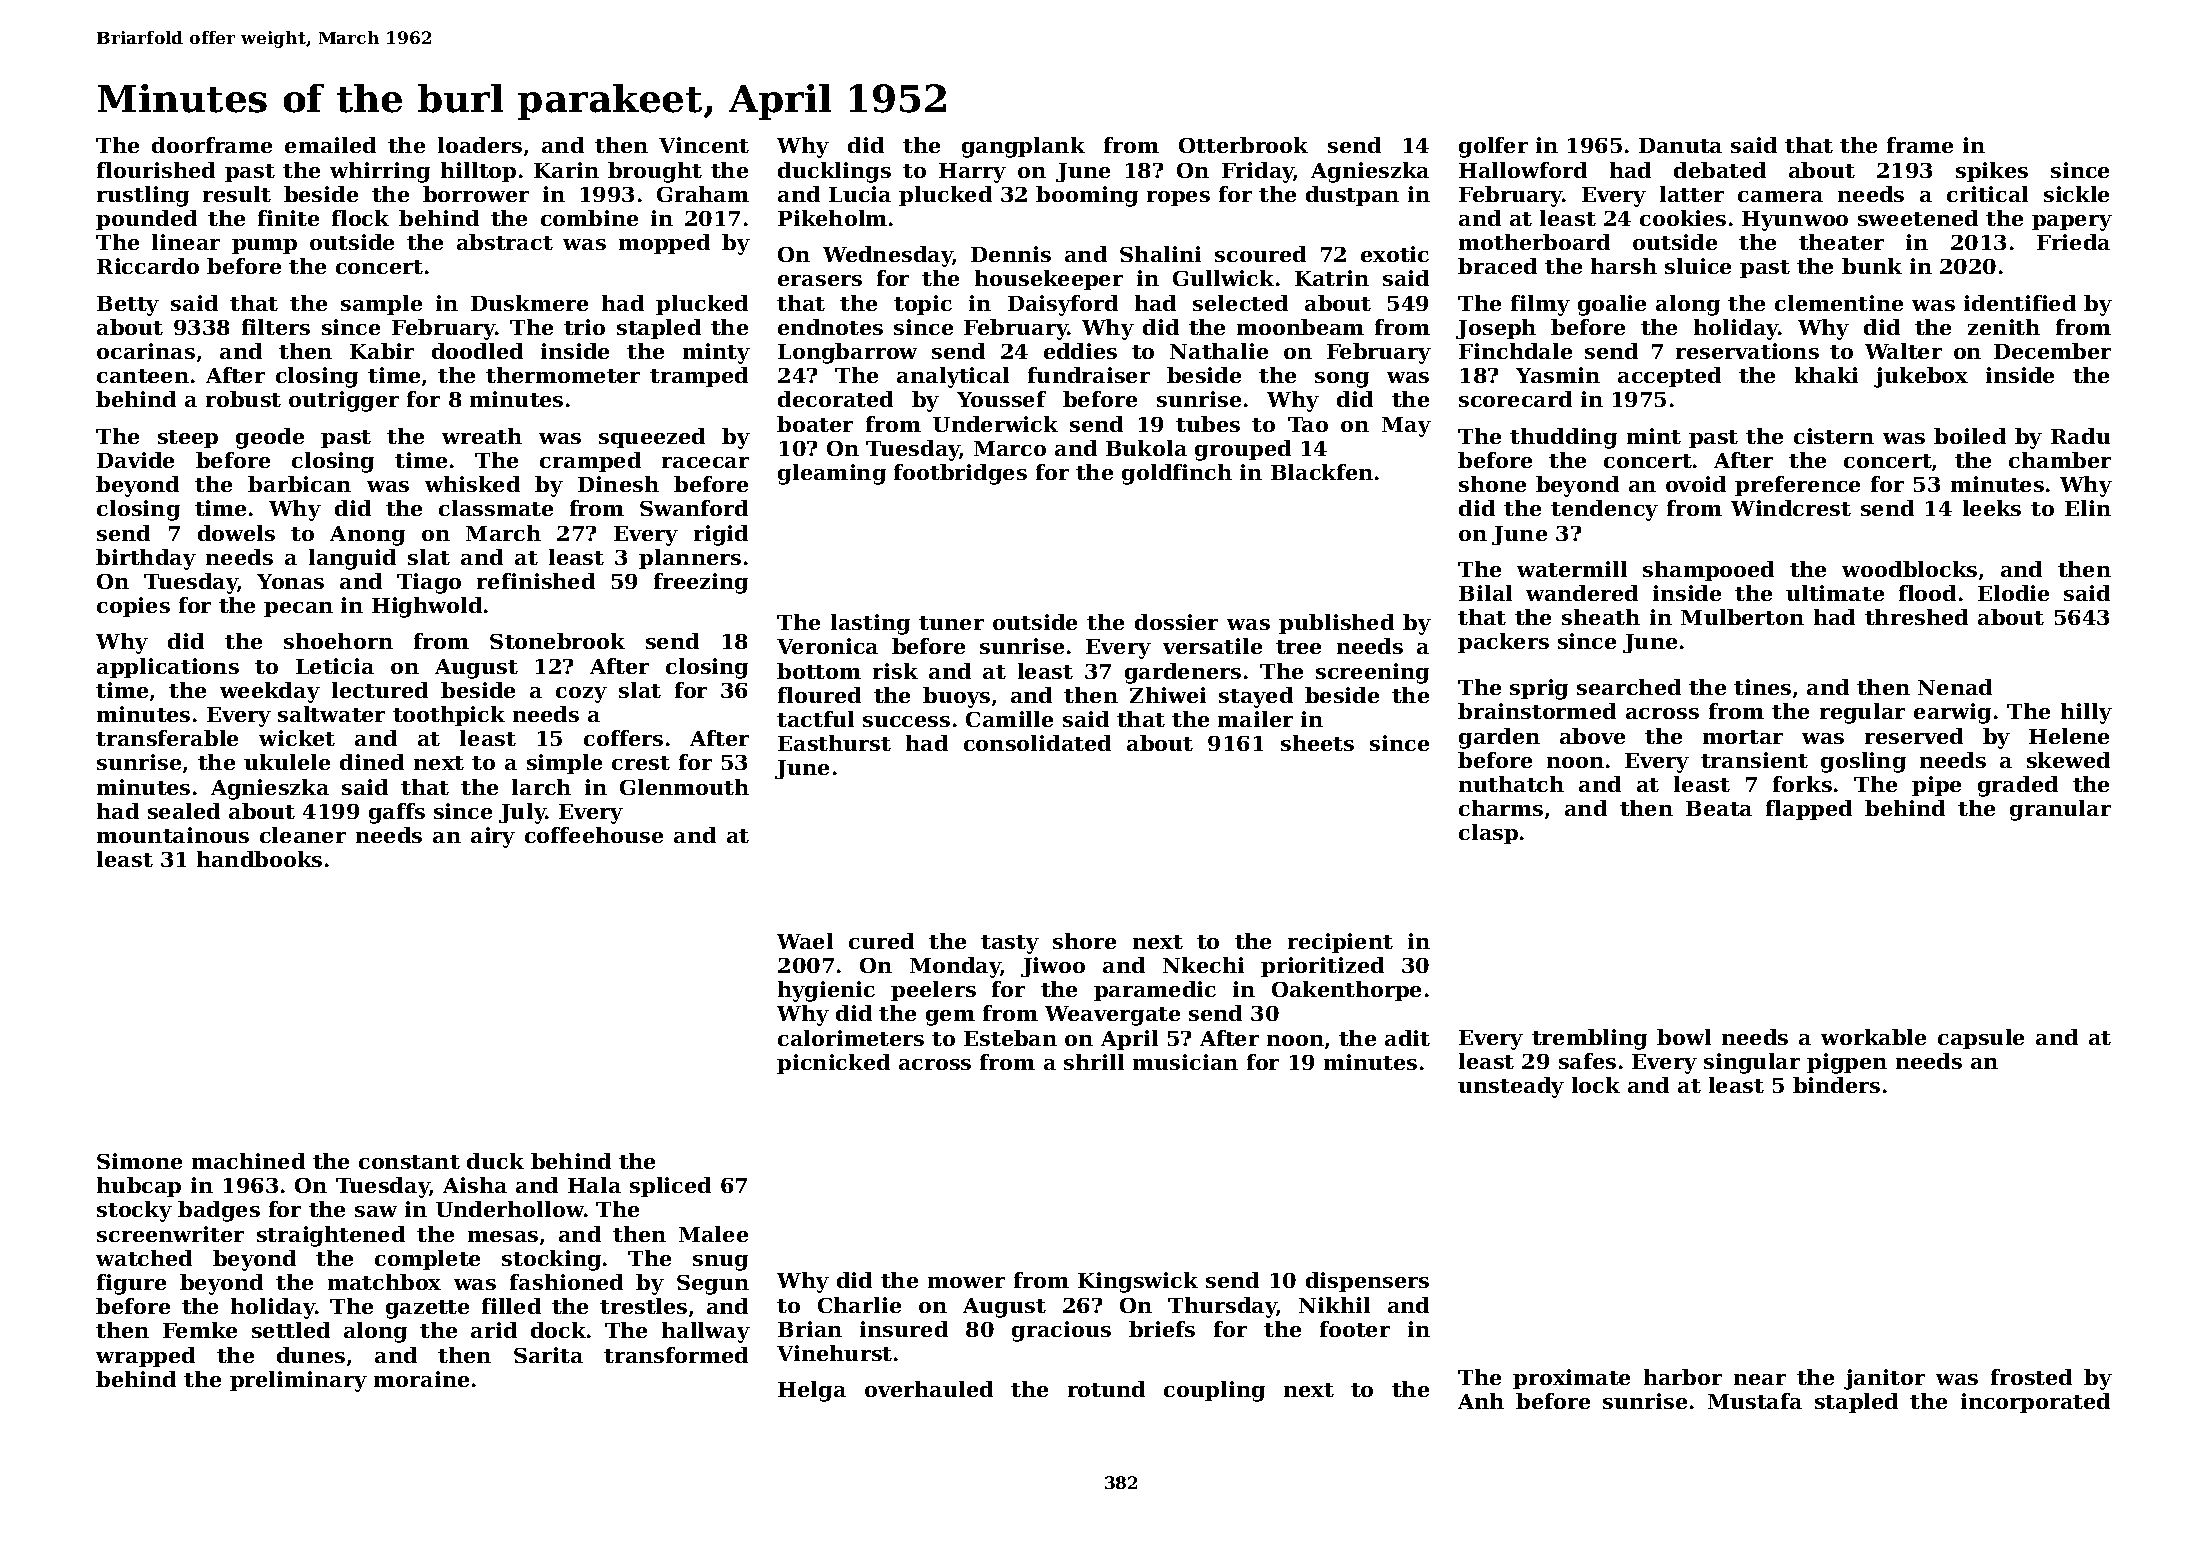 Image resolution: width=2208 pixels, height=1561 pixels. What do you see at coordinates (1903, 351) in the document?
I see `Walter` at bounding box center [1903, 351].
